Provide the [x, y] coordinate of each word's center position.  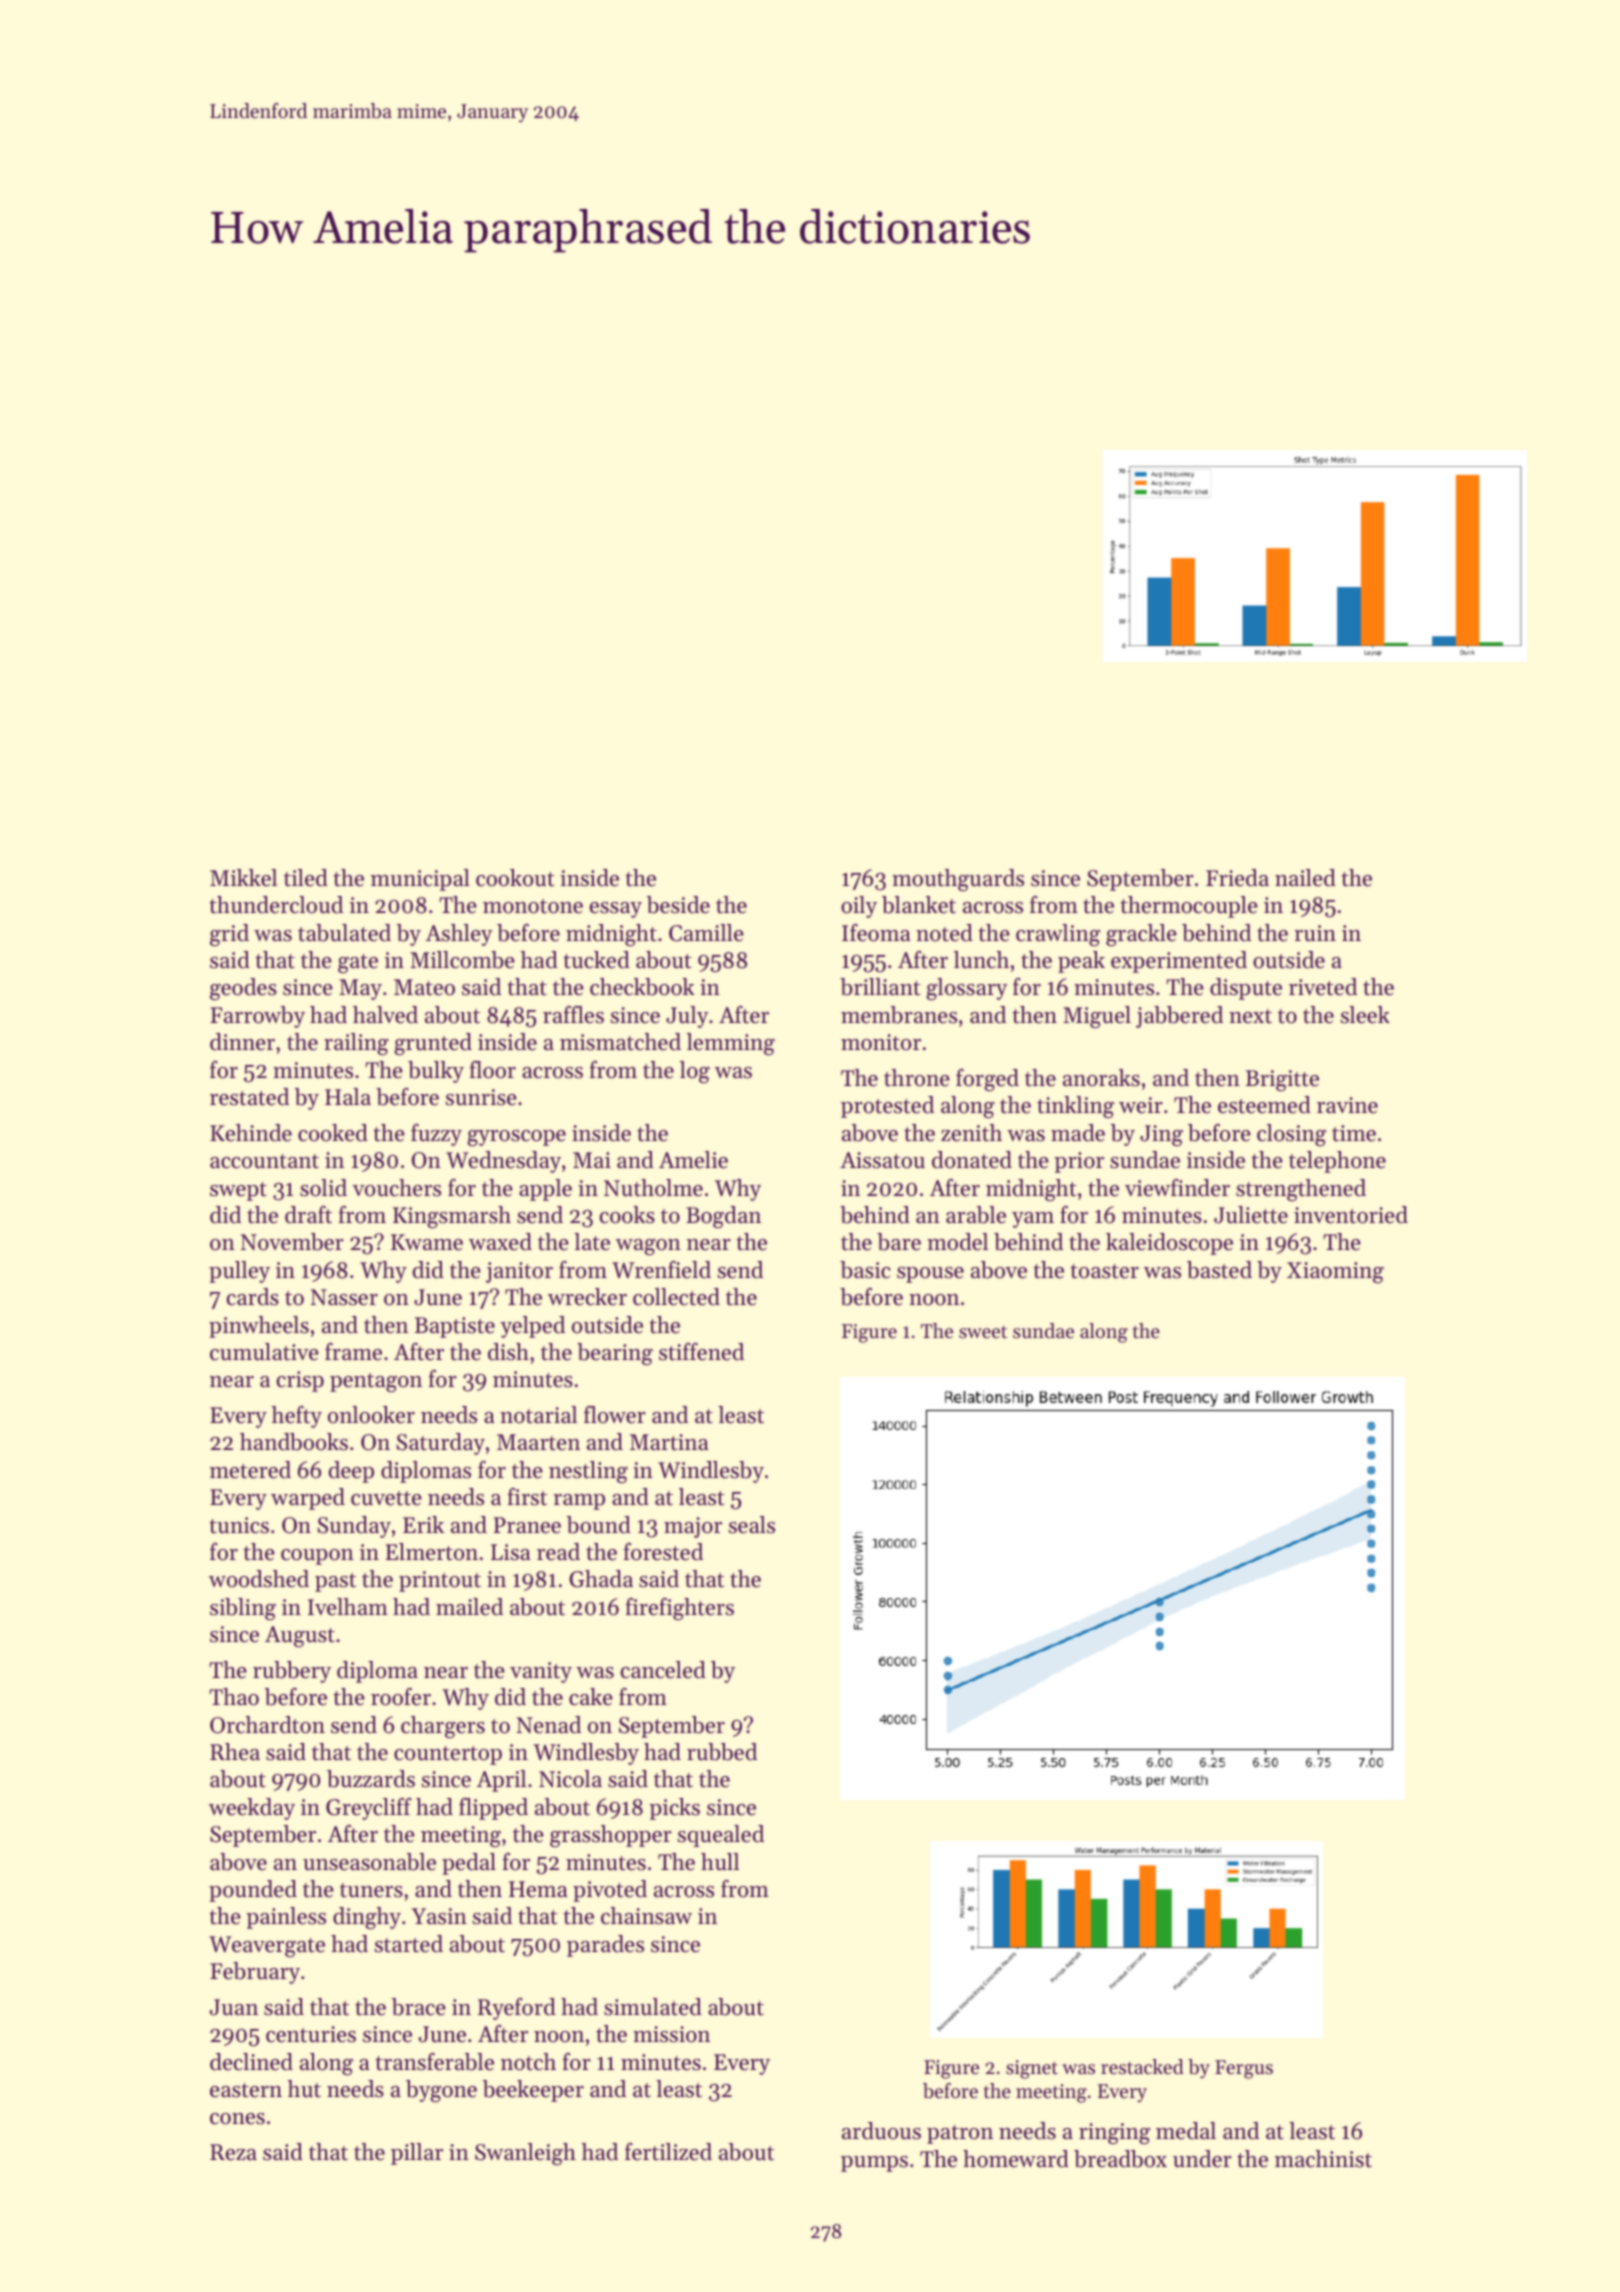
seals [752, 1525]
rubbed [722, 1752]
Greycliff [369, 1809]
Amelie [693, 1160]
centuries [311, 2034]
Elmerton [432, 1552]
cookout [515, 878]
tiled [306, 878]
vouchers [397, 1188]
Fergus [1244, 2069]
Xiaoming [1335, 1272]
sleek [1365, 1015]
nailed [1305, 878]
